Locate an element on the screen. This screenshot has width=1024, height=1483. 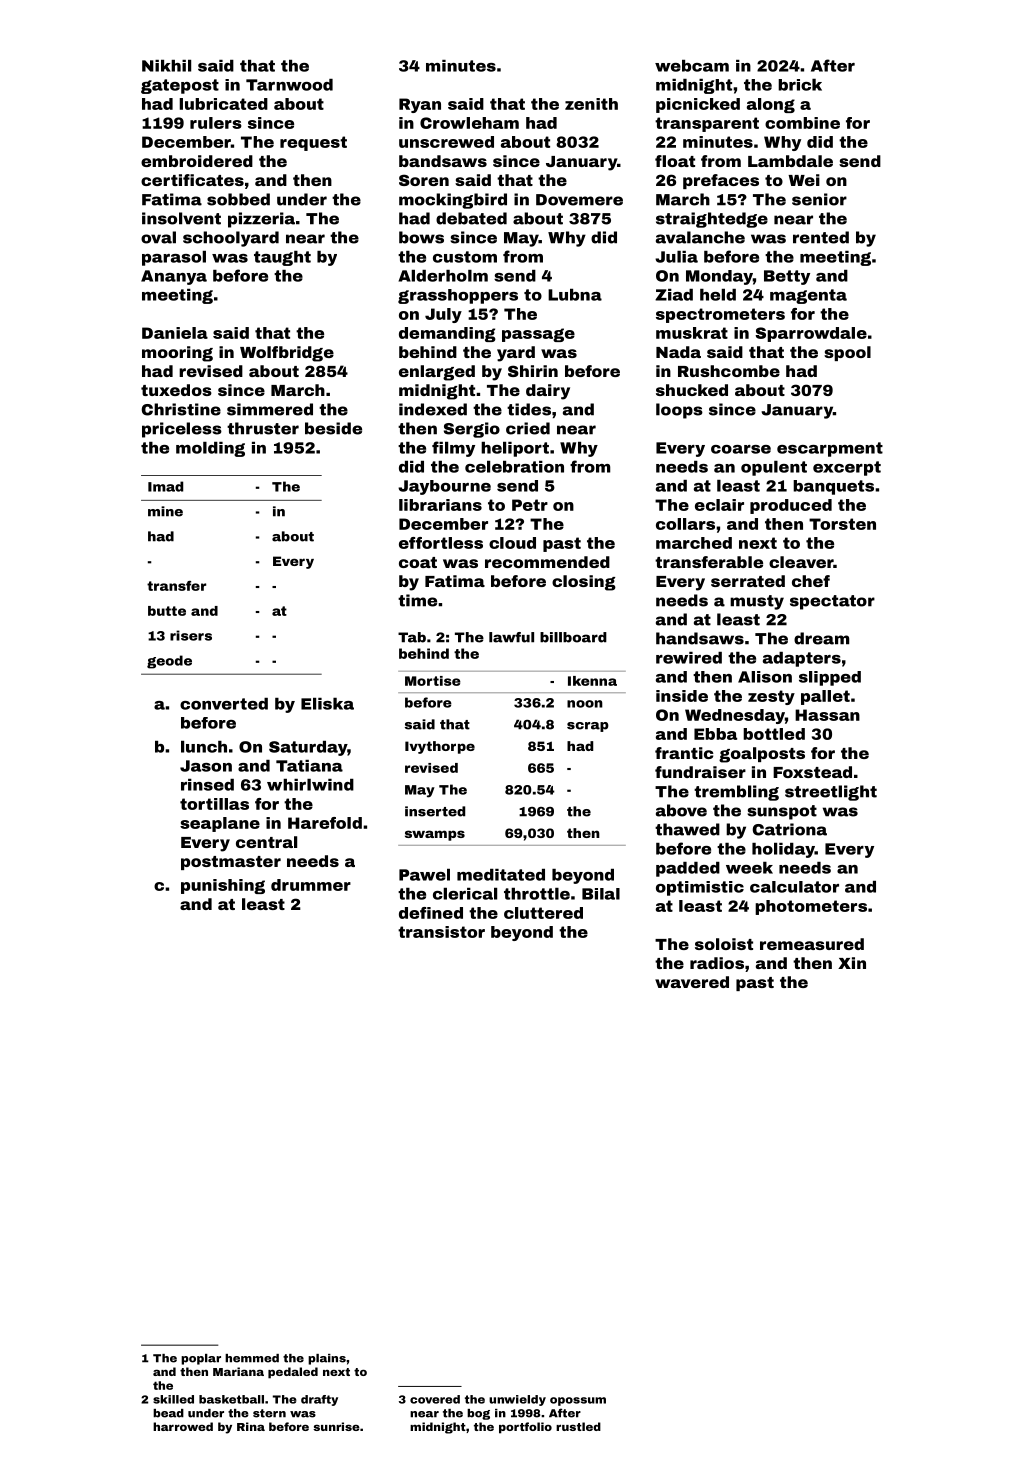
mine is located at coordinates (165, 511).
